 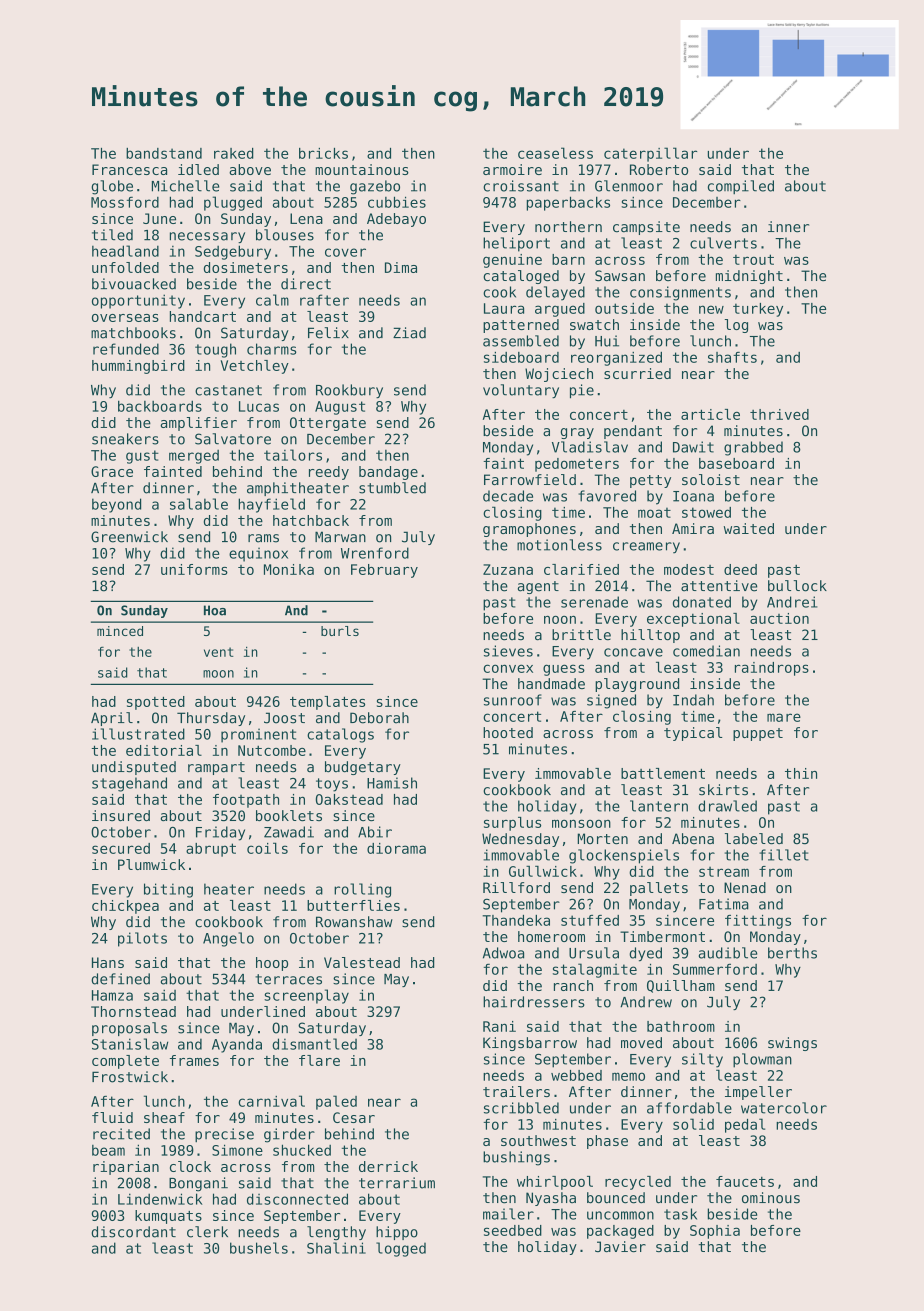 What do you see at coordinates (516, 1158) in the document?
I see `bushings` at bounding box center [516, 1158].
